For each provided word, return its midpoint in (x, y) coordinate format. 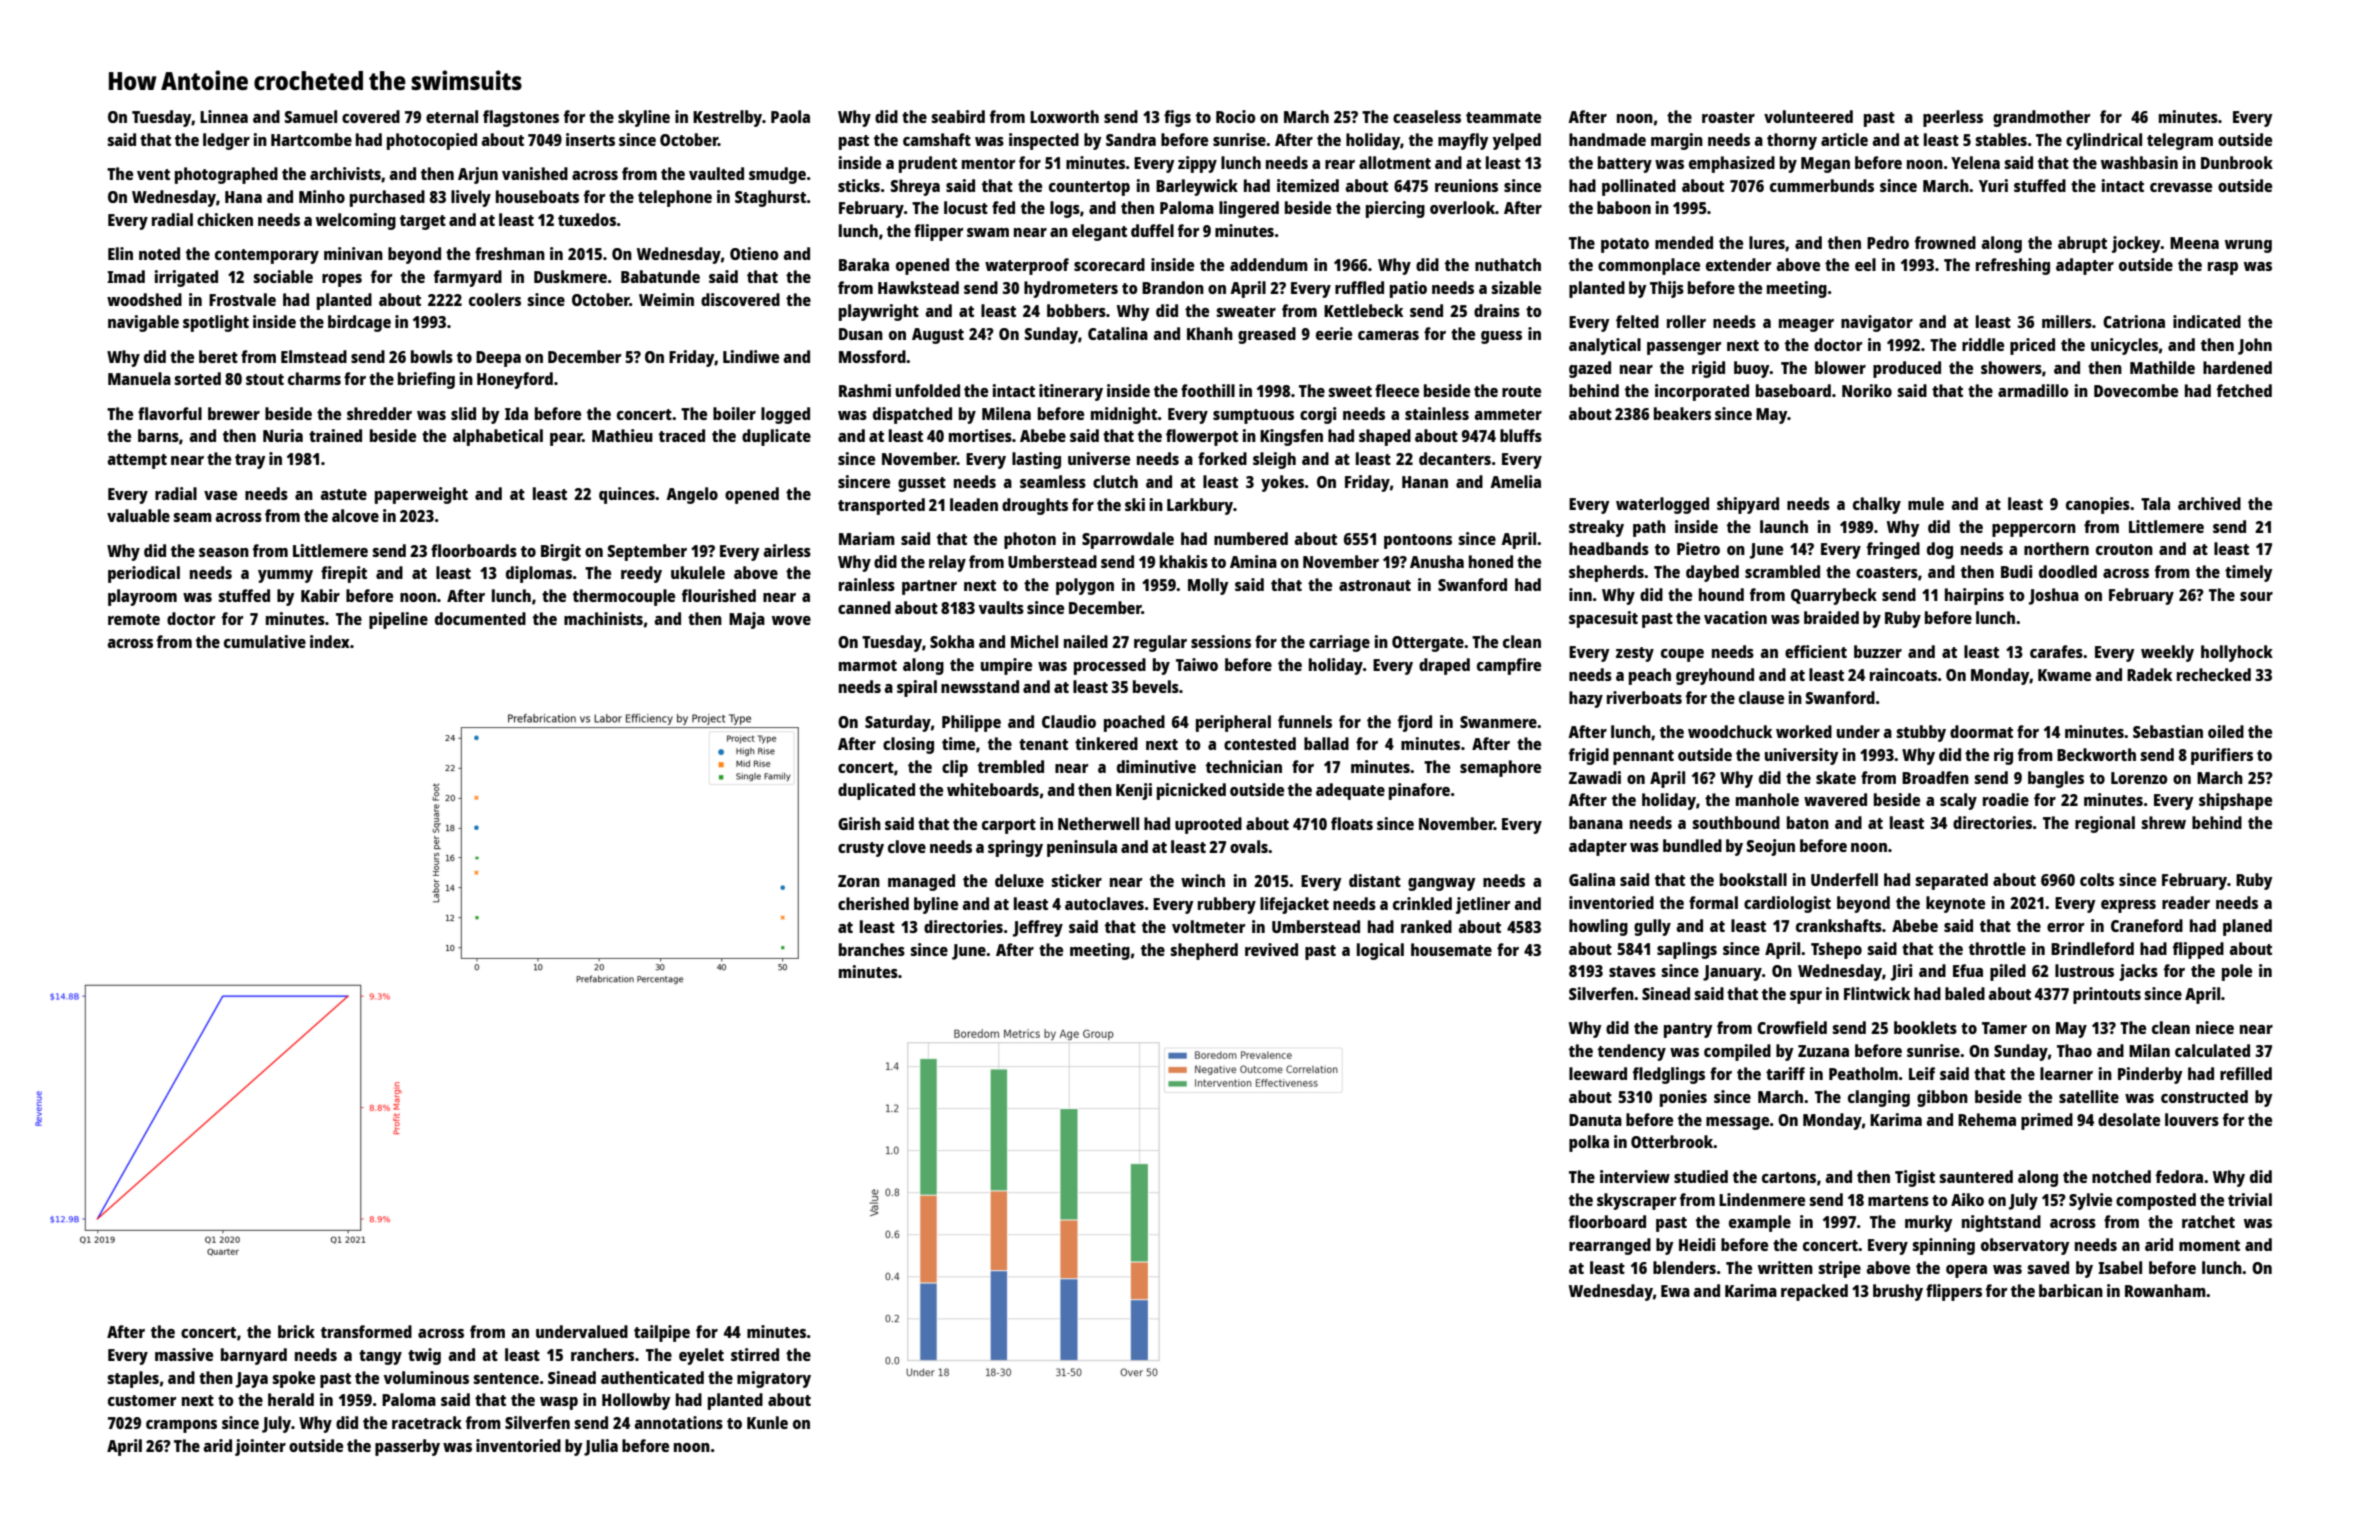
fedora (2179, 1176)
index (330, 641)
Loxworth (1064, 116)
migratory (774, 1379)
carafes (2056, 651)
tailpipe (662, 1333)
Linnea (224, 116)
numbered (1251, 538)
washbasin (2139, 162)
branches (872, 949)
